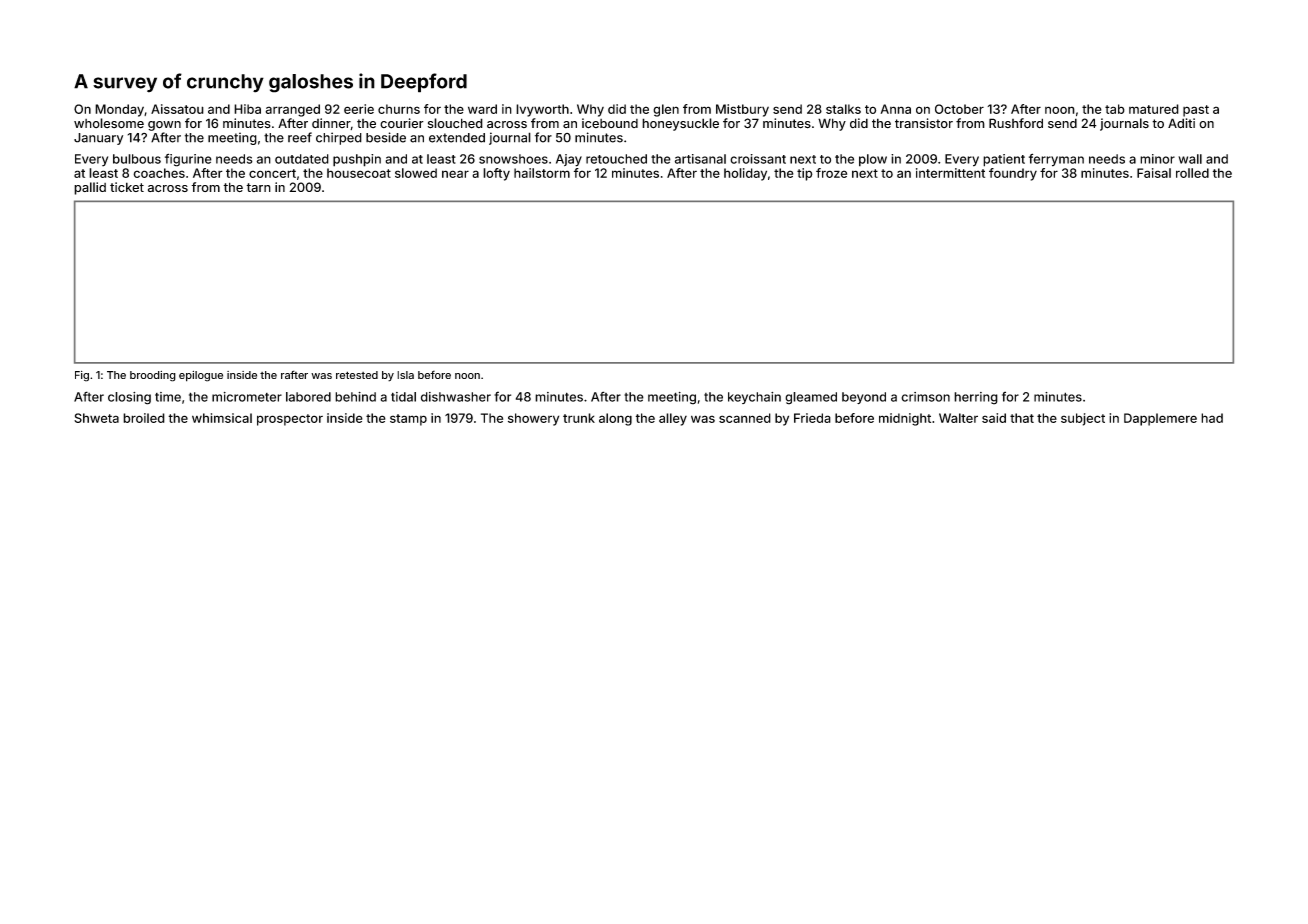 The height and width of the document is (924, 1308). What do you see at coordinates (357, 375) in the document?
I see `retested` at bounding box center [357, 375].
